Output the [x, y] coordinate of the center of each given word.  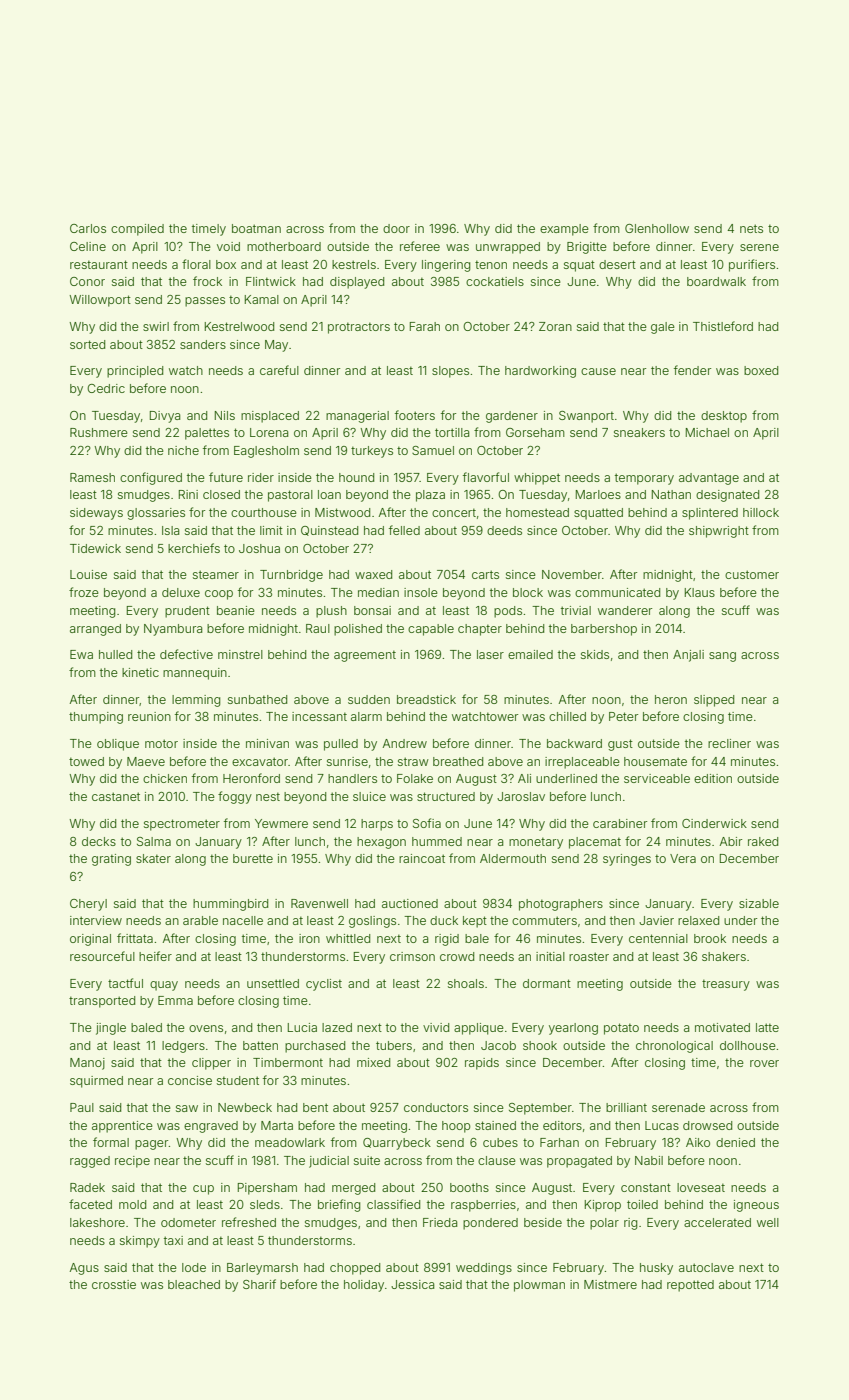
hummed [437, 841]
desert [617, 264]
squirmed [96, 1082]
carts [485, 574]
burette [253, 858]
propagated [579, 1162]
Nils [225, 415]
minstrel [240, 654]
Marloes [598, 494]
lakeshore [97, 1222]
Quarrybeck [397, 1144]
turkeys [372, 452]
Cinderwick [714, 823]
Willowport [100, 301]
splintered [710, 514]
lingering [446, 266]
